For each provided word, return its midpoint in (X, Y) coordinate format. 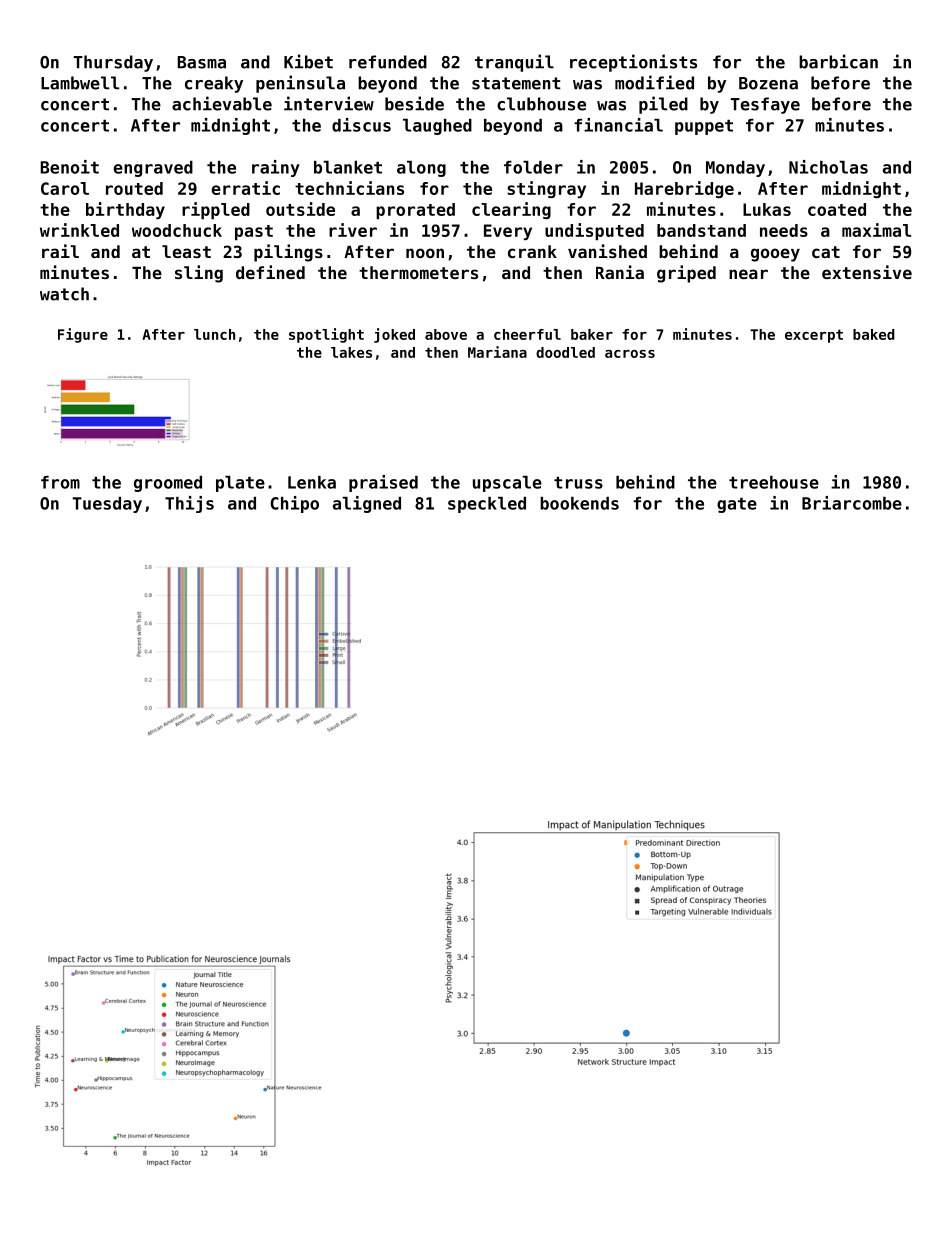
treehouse (774, 482)
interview (329, 103)
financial (618, 125)
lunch (214, 334)
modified (654, 82)
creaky (214, 84)
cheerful (527, 334)
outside (300, 209)
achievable (222, 103)
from (60, 482)
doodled (565, 352)
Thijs (189, 504)
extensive (867, 272)
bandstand (701, 230)
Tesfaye (765, 105)
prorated (415, 211)
